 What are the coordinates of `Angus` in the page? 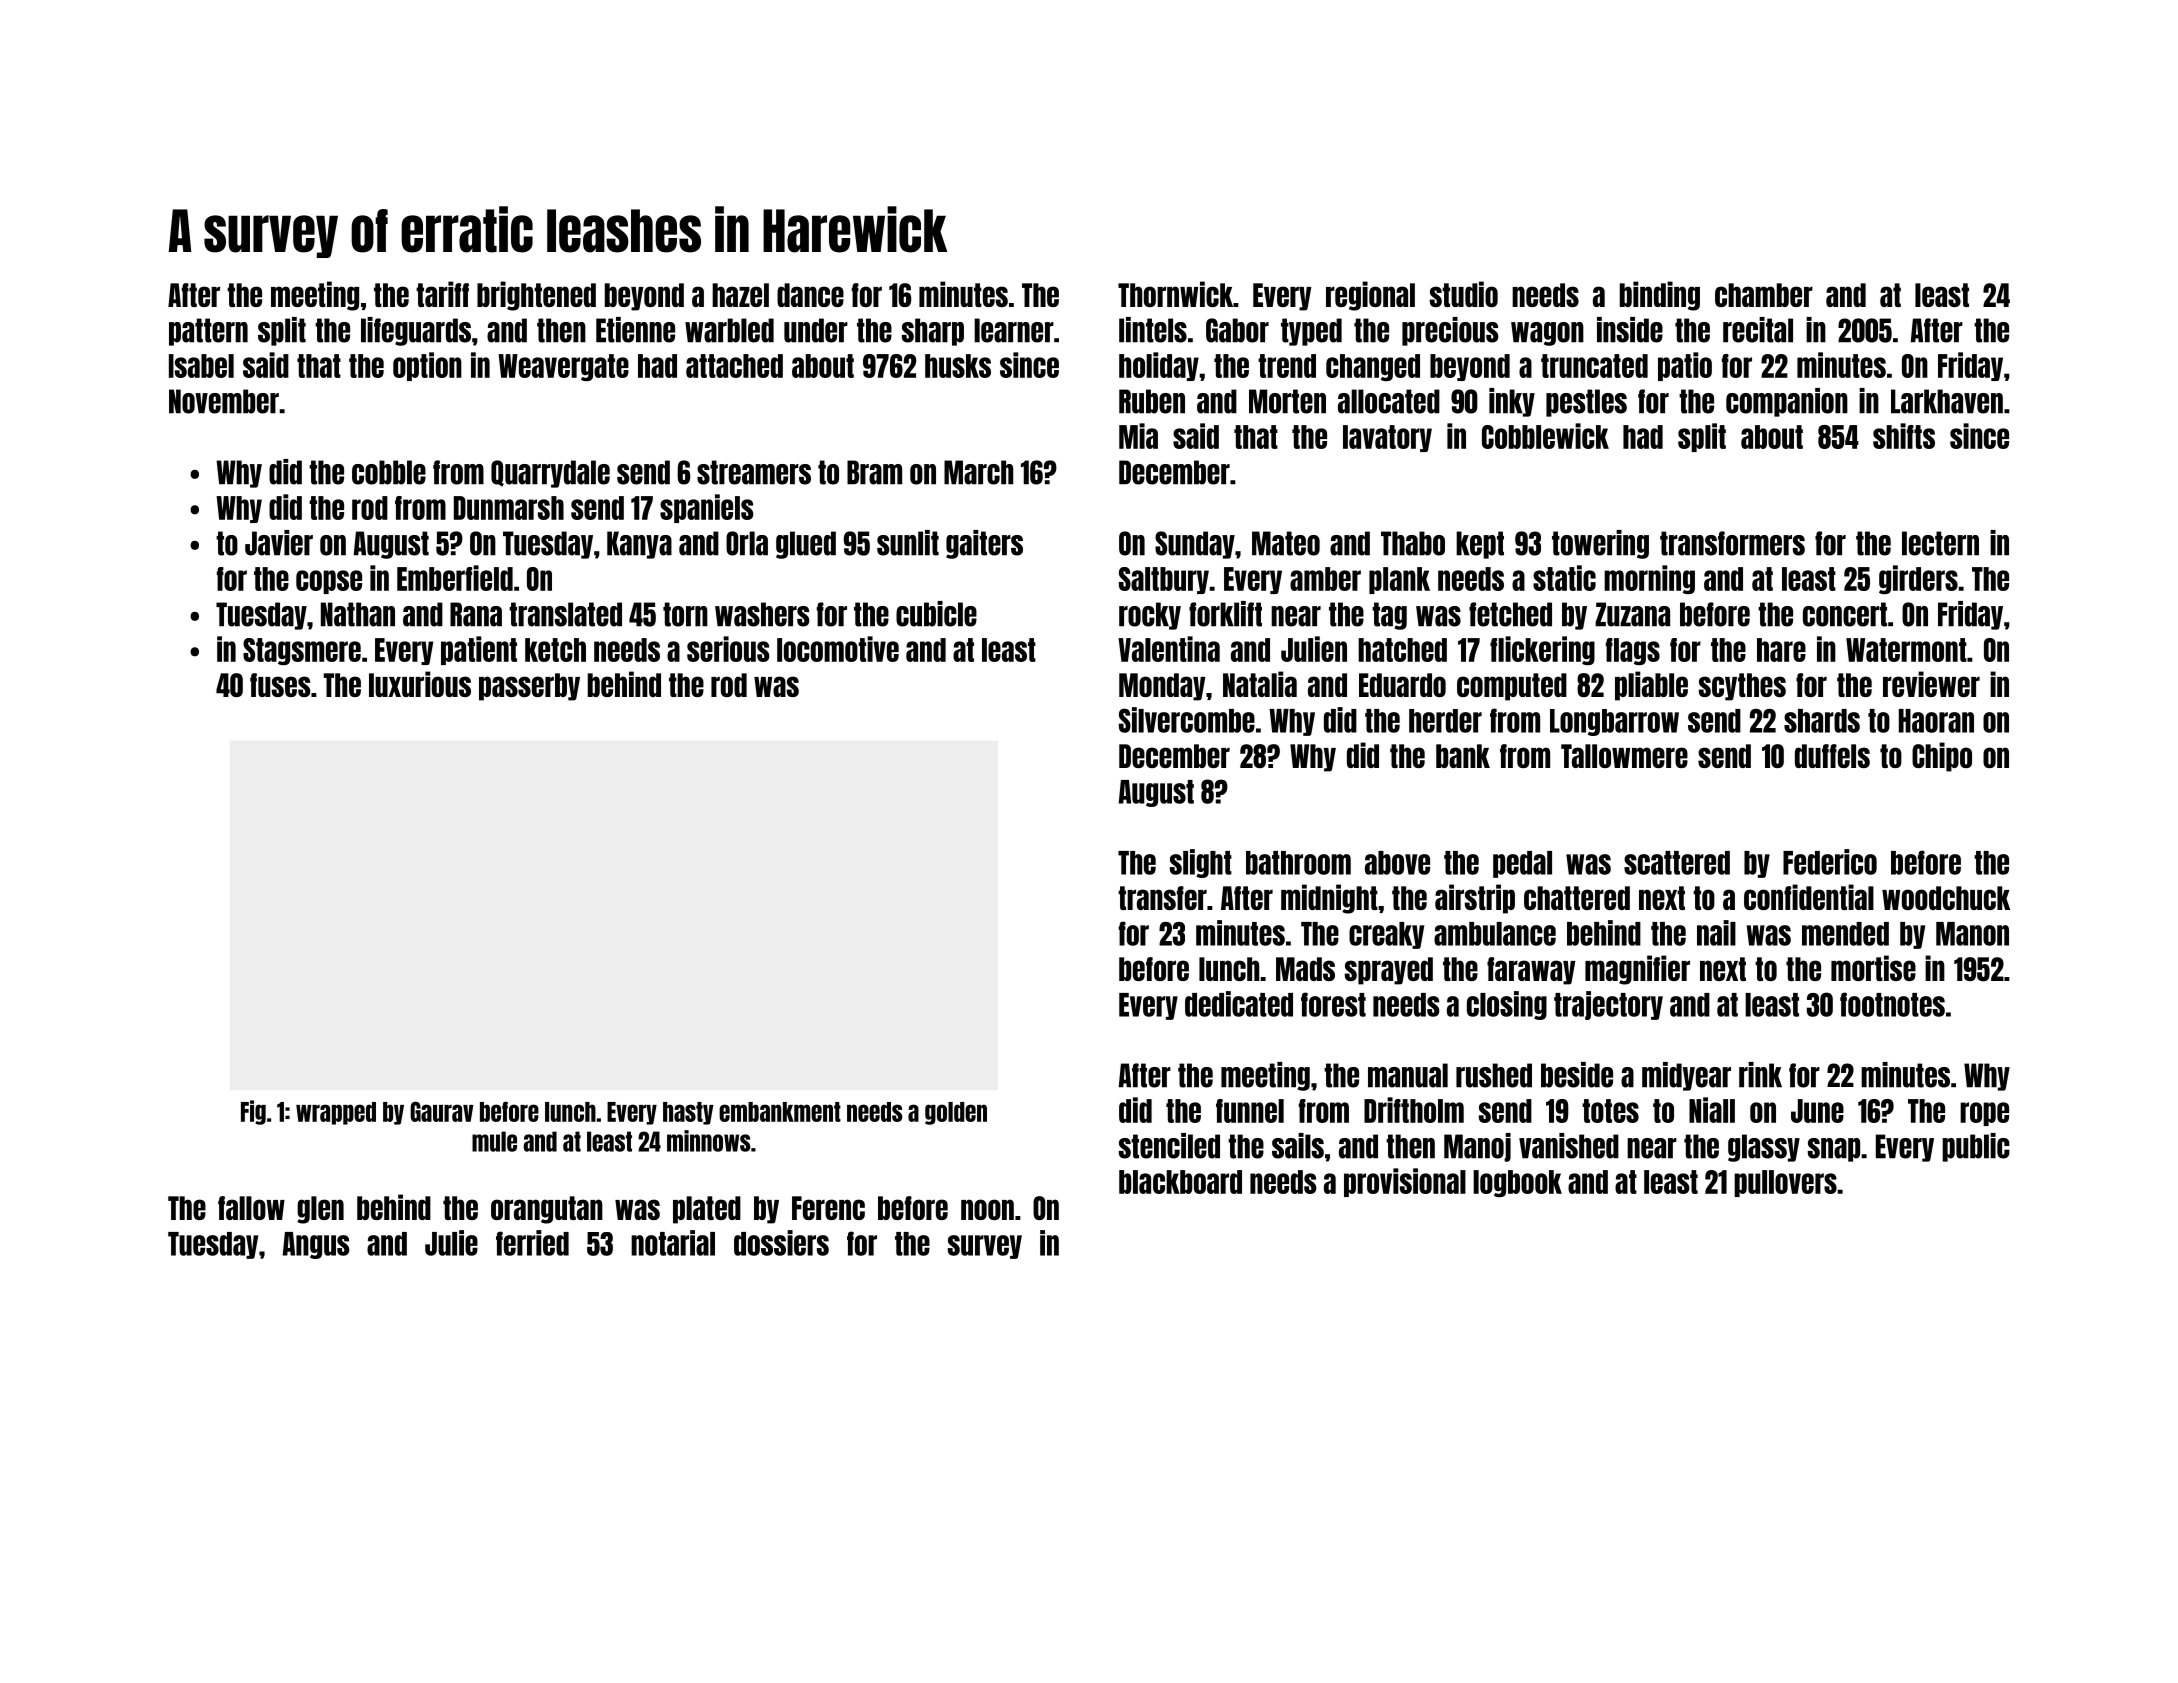 It's located at (316, 1245).
